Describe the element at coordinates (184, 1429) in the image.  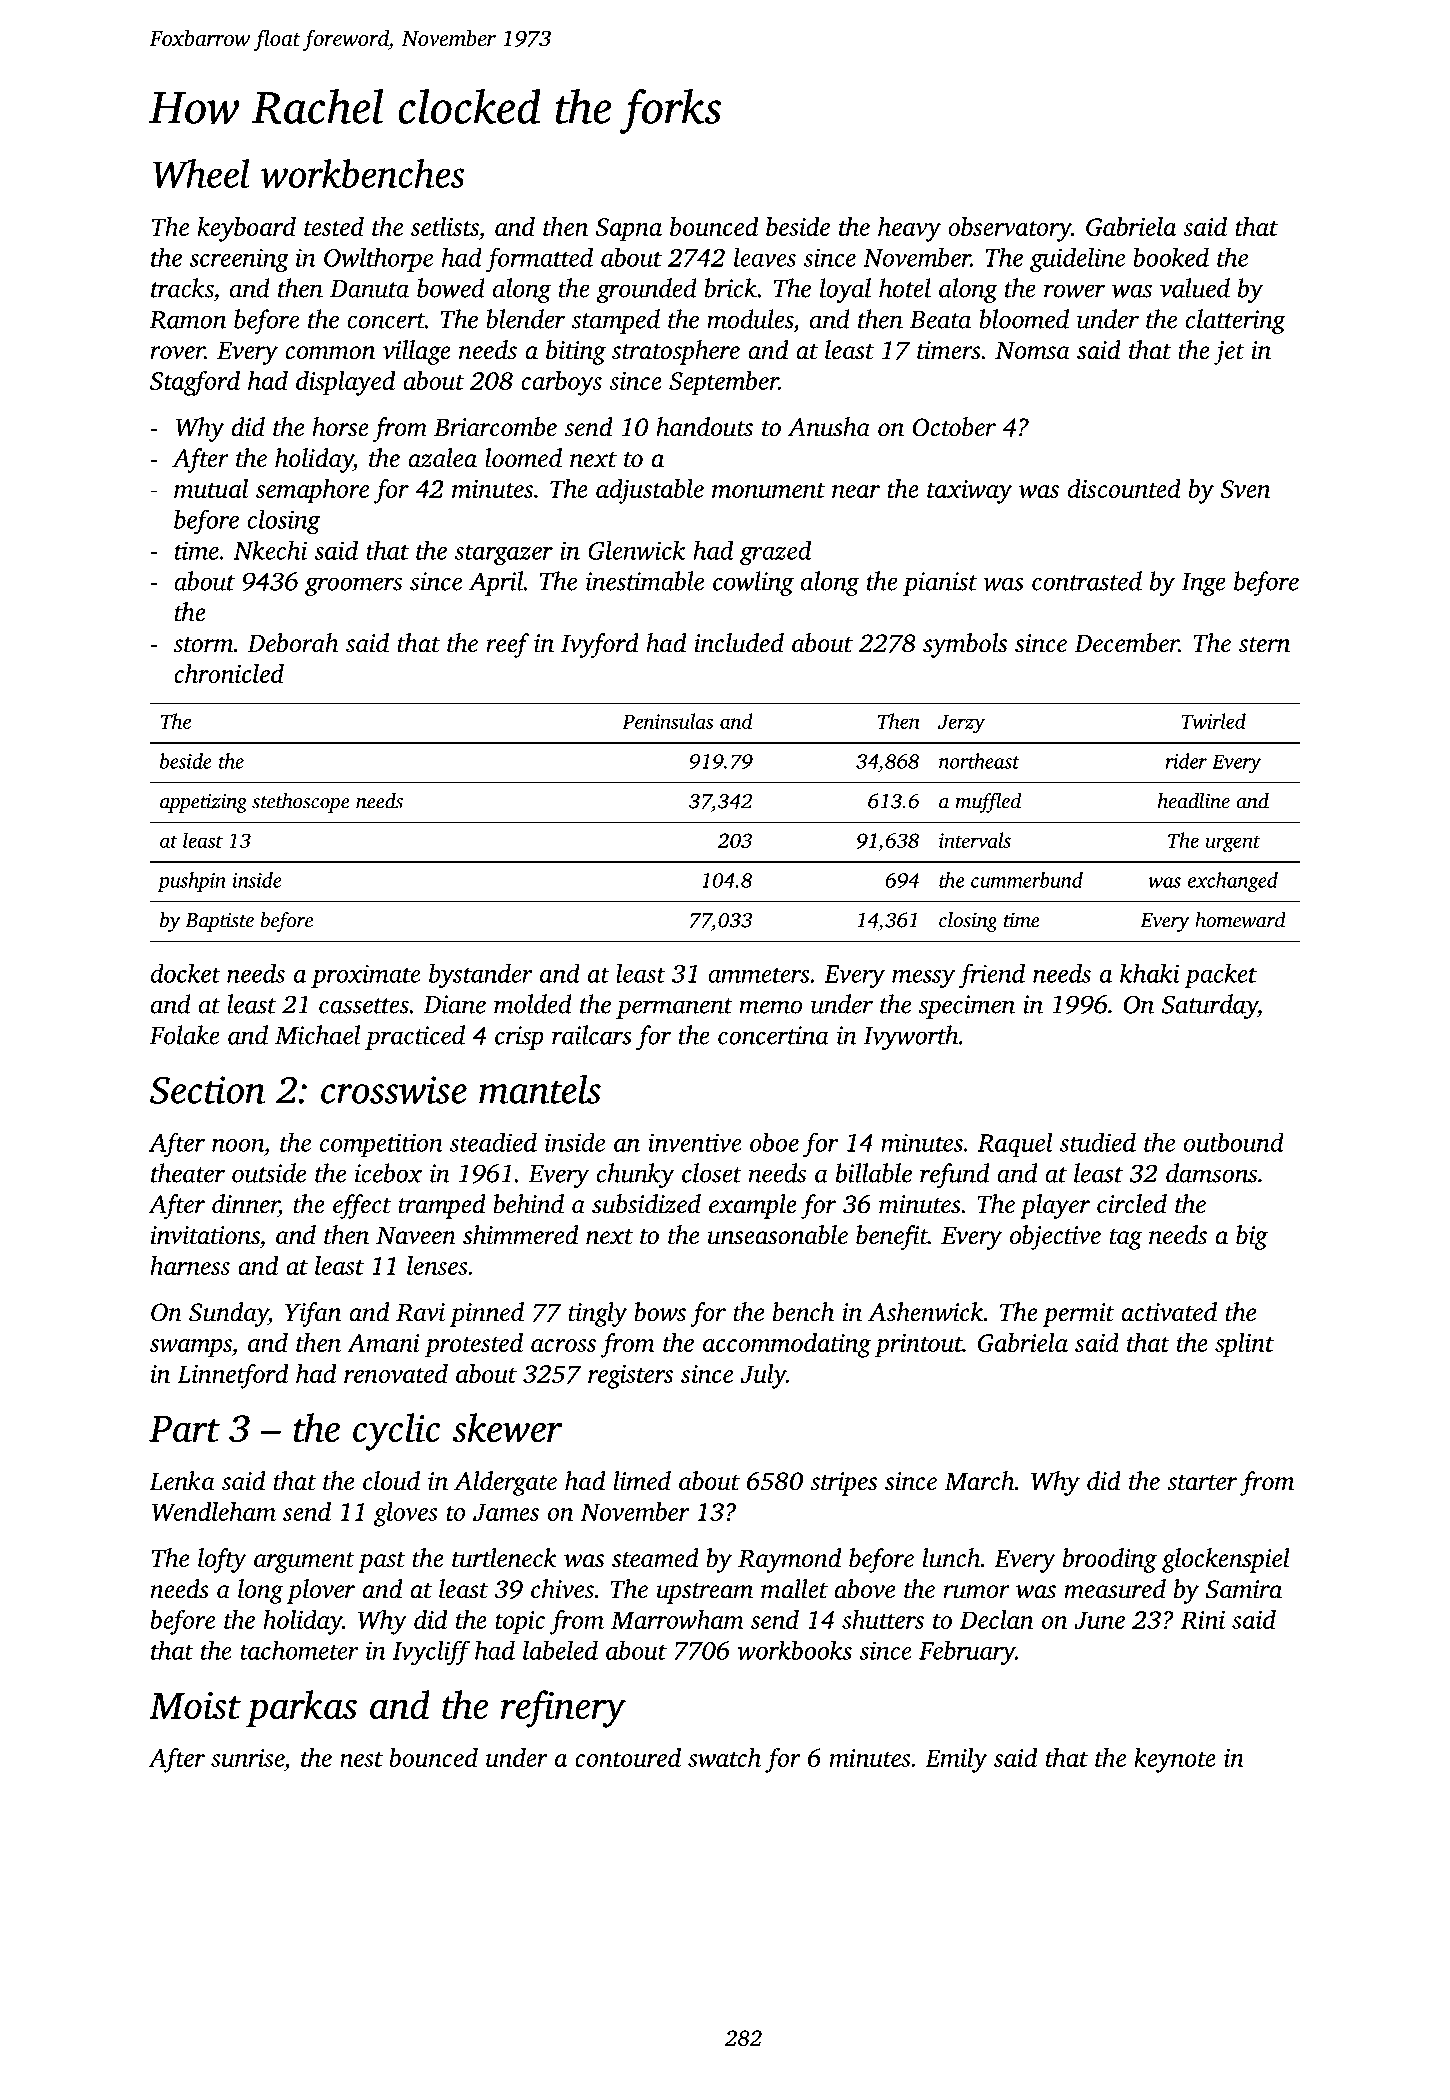
I see `Part` at that location.
